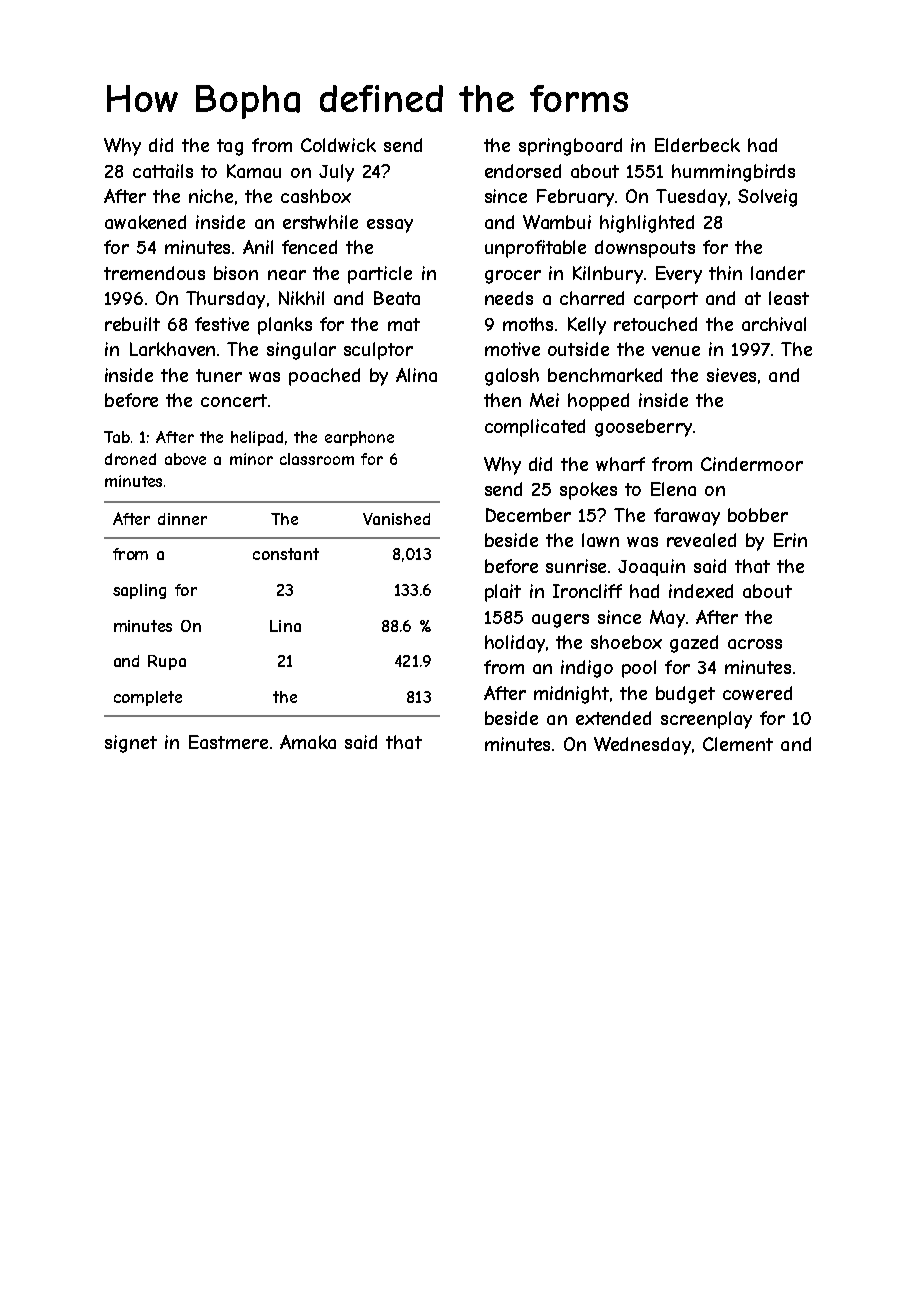 The image size is (924, 1311). What do you see at coordinates (390, 226) in the document?
I see `essay` at bounding box center [390, 226].
